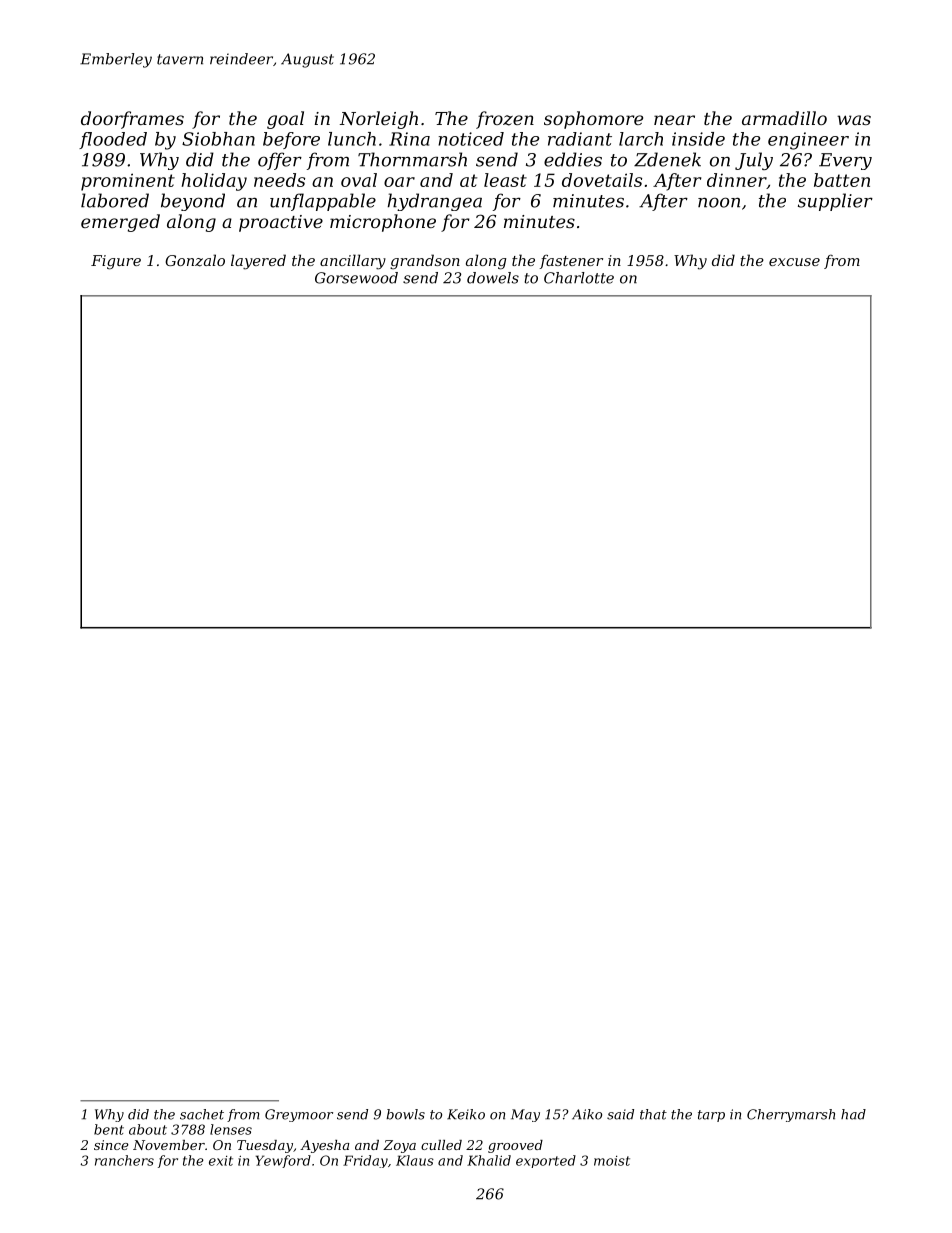 This image has height=1233, width=952. What do you see at coordinates (221, 1161) in the image?
I see `exit` at bounding box center [221, 1161].
